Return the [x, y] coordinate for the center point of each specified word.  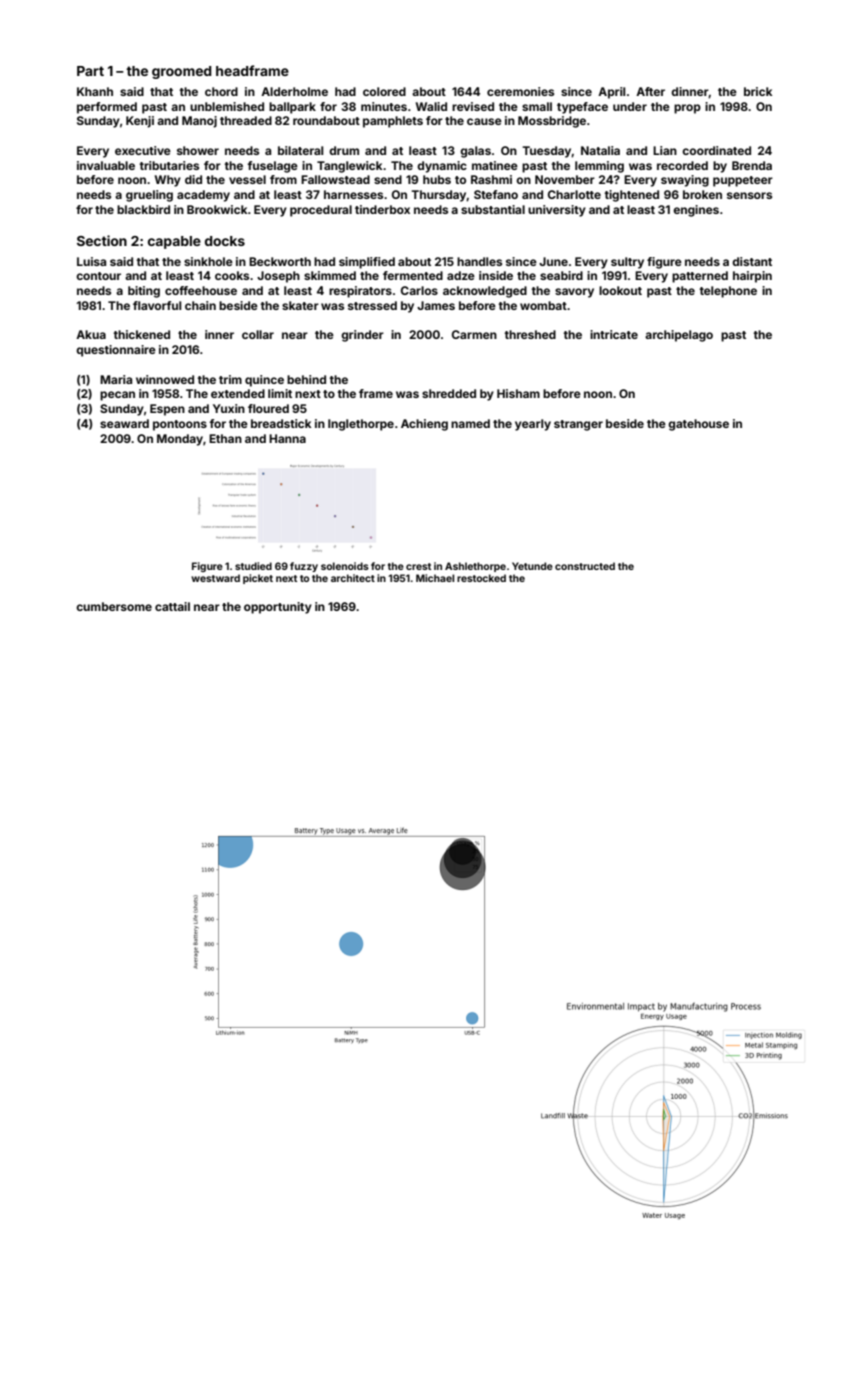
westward [215, 578]
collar [258, 334]
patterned [700, 277]
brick [758, 91]
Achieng [424, 425]
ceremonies [520, 91]
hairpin [752, 277]
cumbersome [114, 606]
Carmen [474, 334]
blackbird [143, 209]
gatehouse [698, 425]
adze [461, 275]
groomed [182, 72]
